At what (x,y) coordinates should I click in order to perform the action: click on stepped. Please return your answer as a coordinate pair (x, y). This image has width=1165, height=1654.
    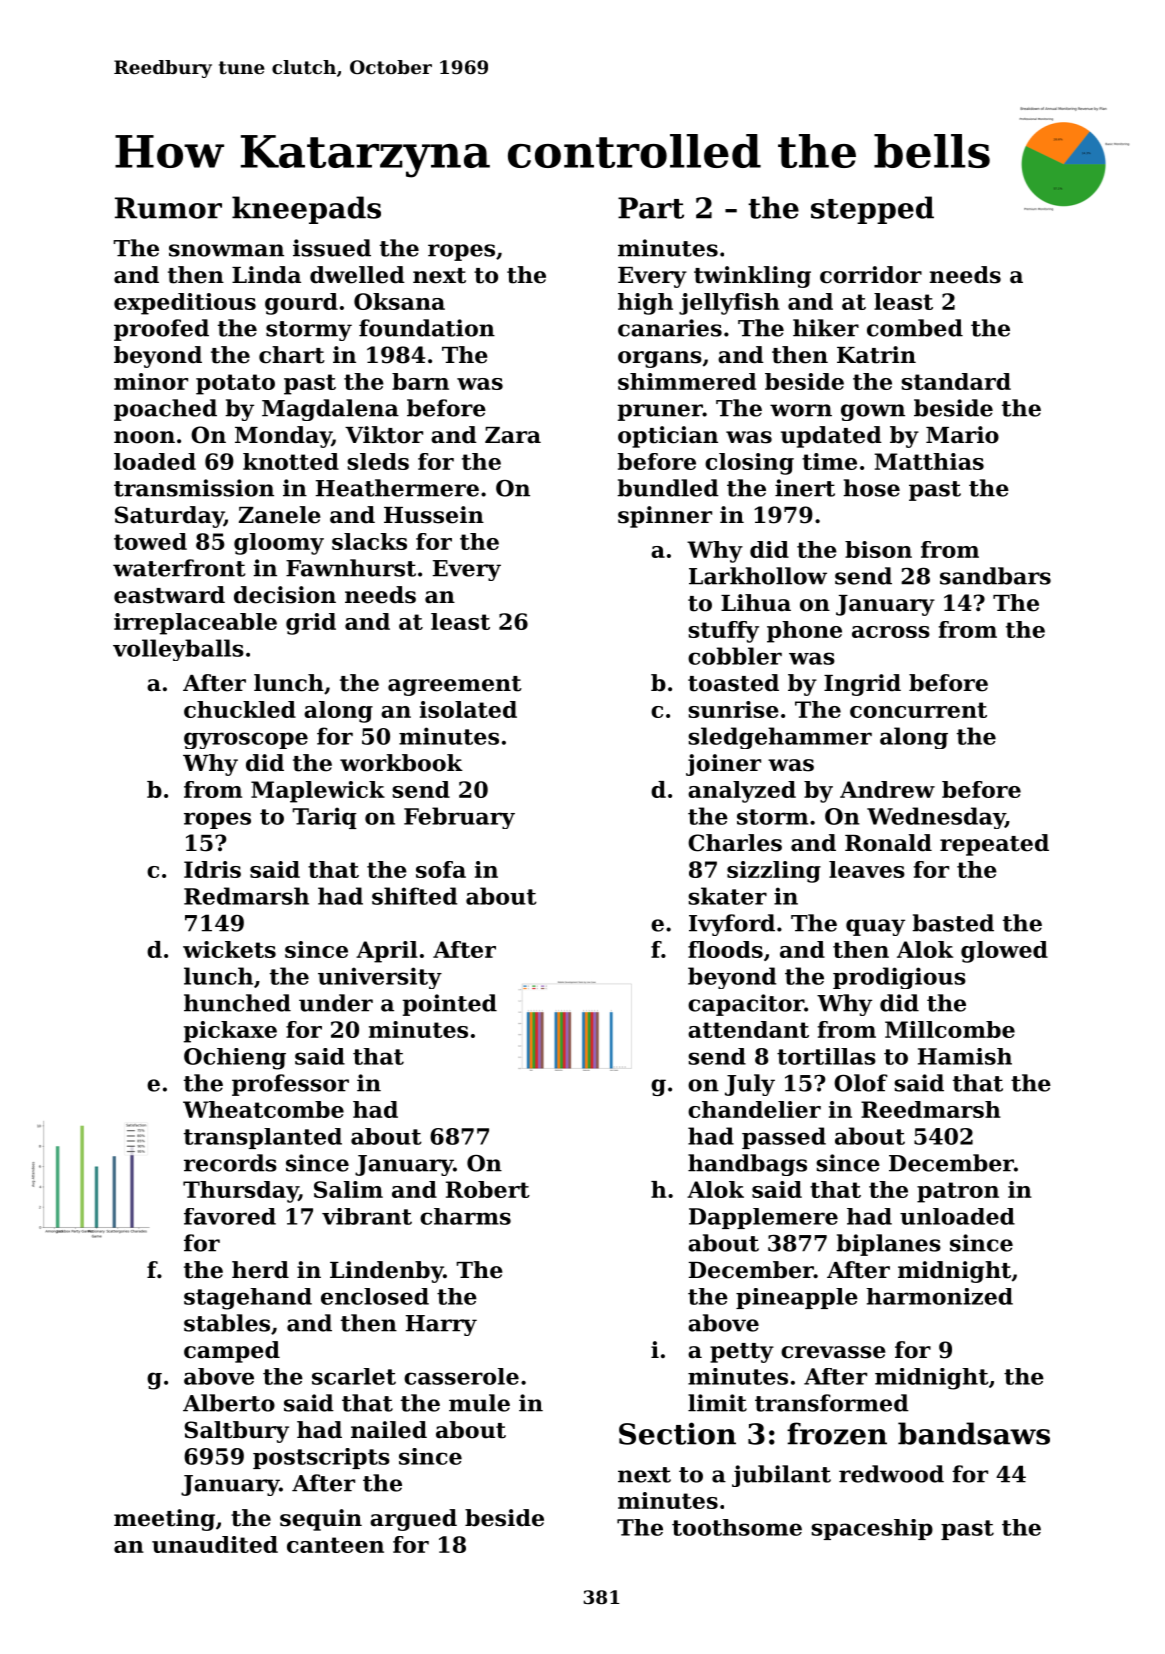
    Looking at the image, I should click on (872, 210).
